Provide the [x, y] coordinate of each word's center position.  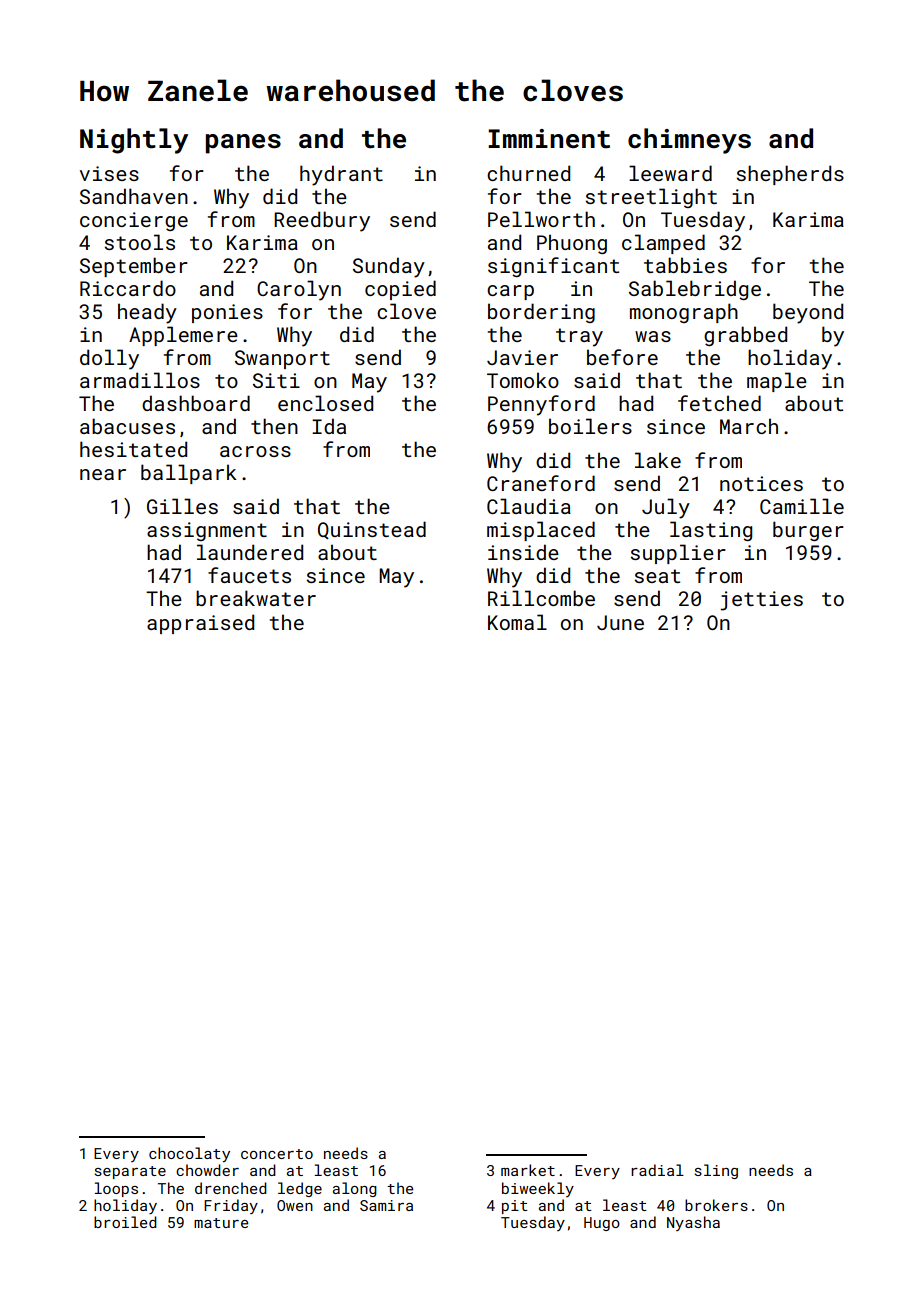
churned [528, 173]
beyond [808, 313]
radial [657, 1170]
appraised [200, 624]
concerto [277, 1154]
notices [761, 483]
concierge [134, 221]
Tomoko [523, 380]
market [528, 1170]
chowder [207, 1170]
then [274, 426]
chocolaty [189, 1154]
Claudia [529, 506]
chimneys [689, 141]
